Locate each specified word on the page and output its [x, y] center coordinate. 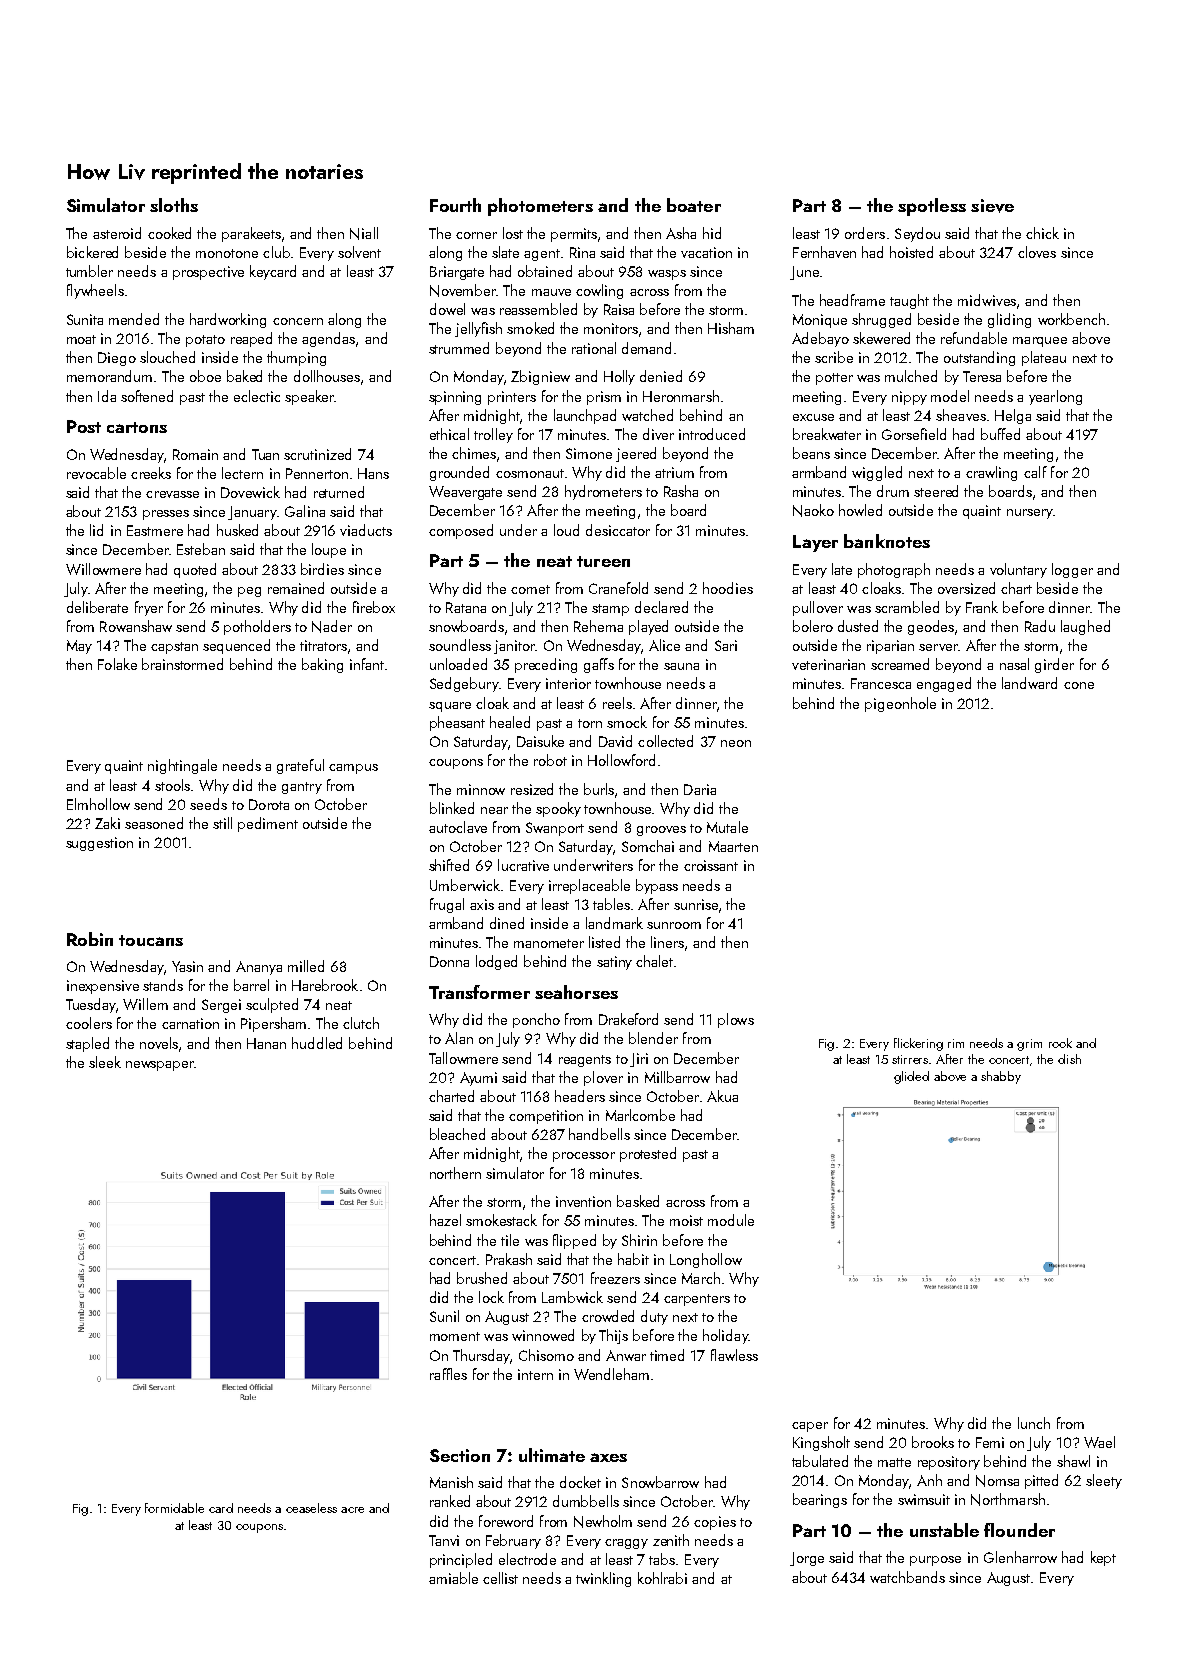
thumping [296, 358]
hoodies [728, 588]
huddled [317, 1043]
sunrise [696, 904]
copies [715, 1523]
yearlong [1055, 397]
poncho [536, 1020]
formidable [174, 1508]
